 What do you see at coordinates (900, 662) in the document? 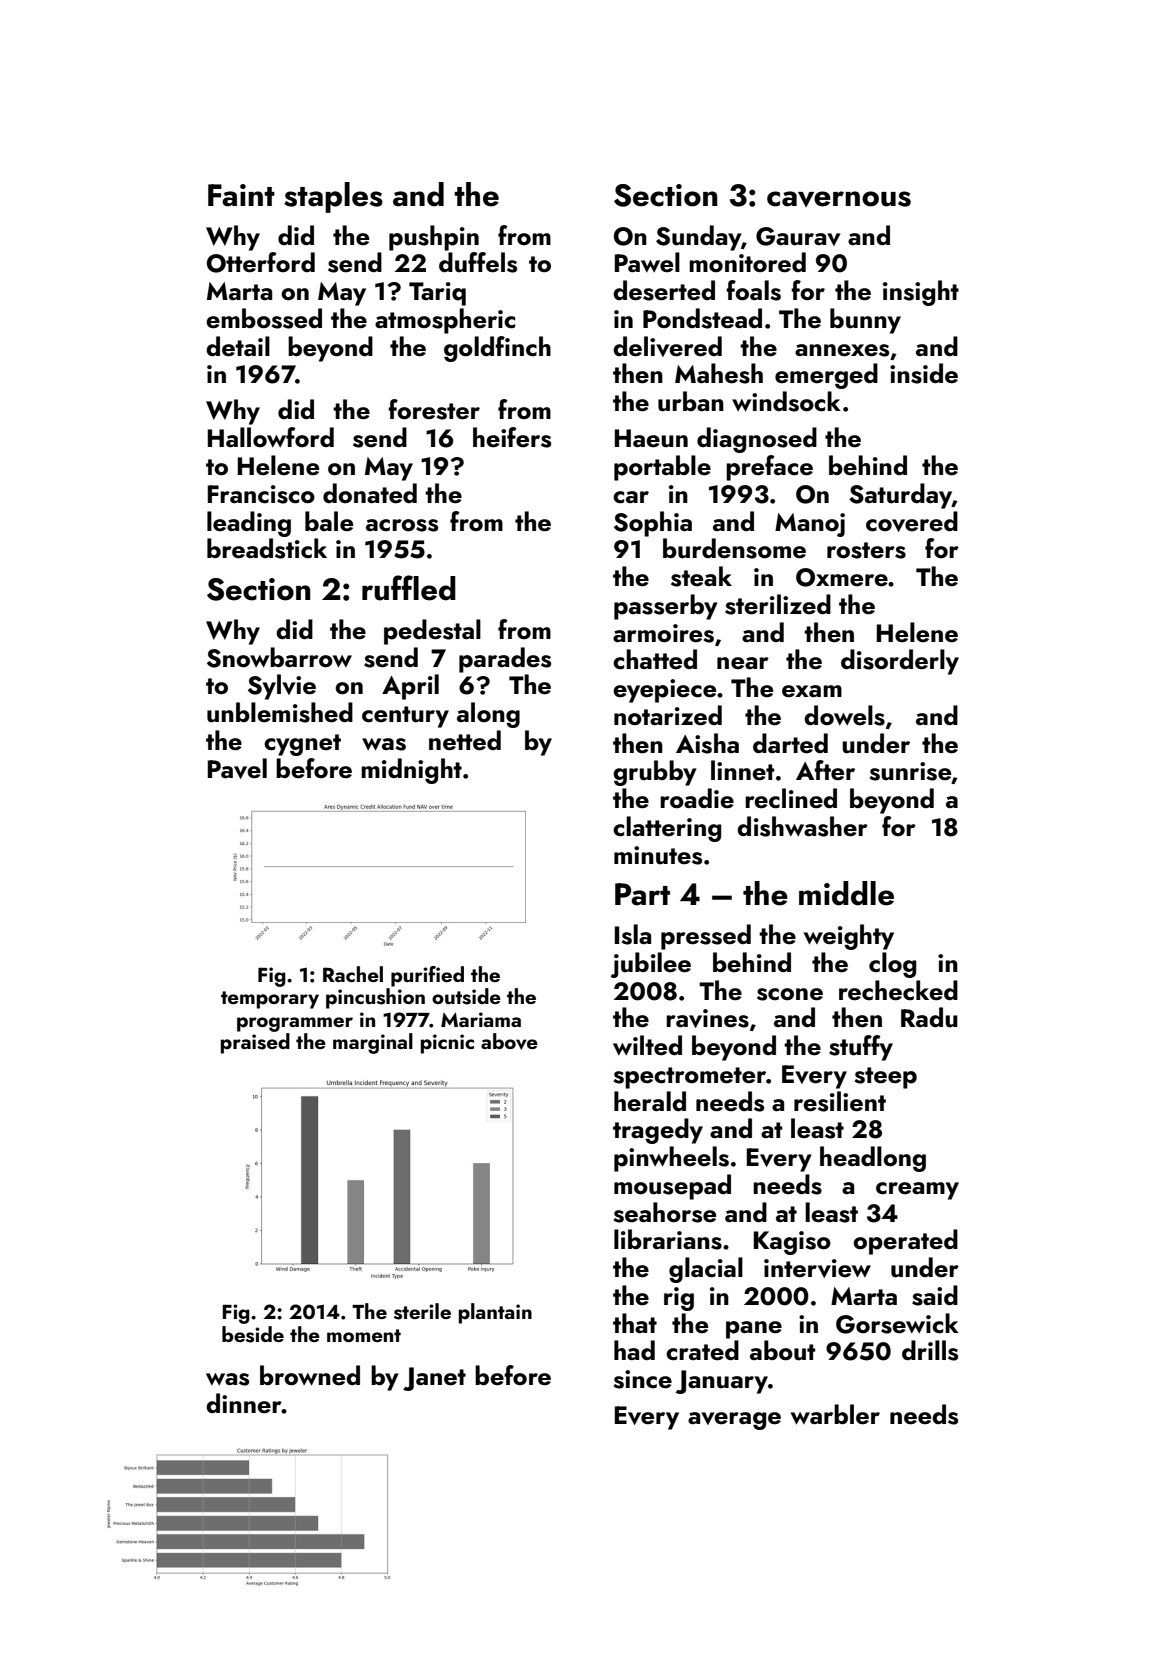
I see `disorderly` at bounding box center [900, 662].
